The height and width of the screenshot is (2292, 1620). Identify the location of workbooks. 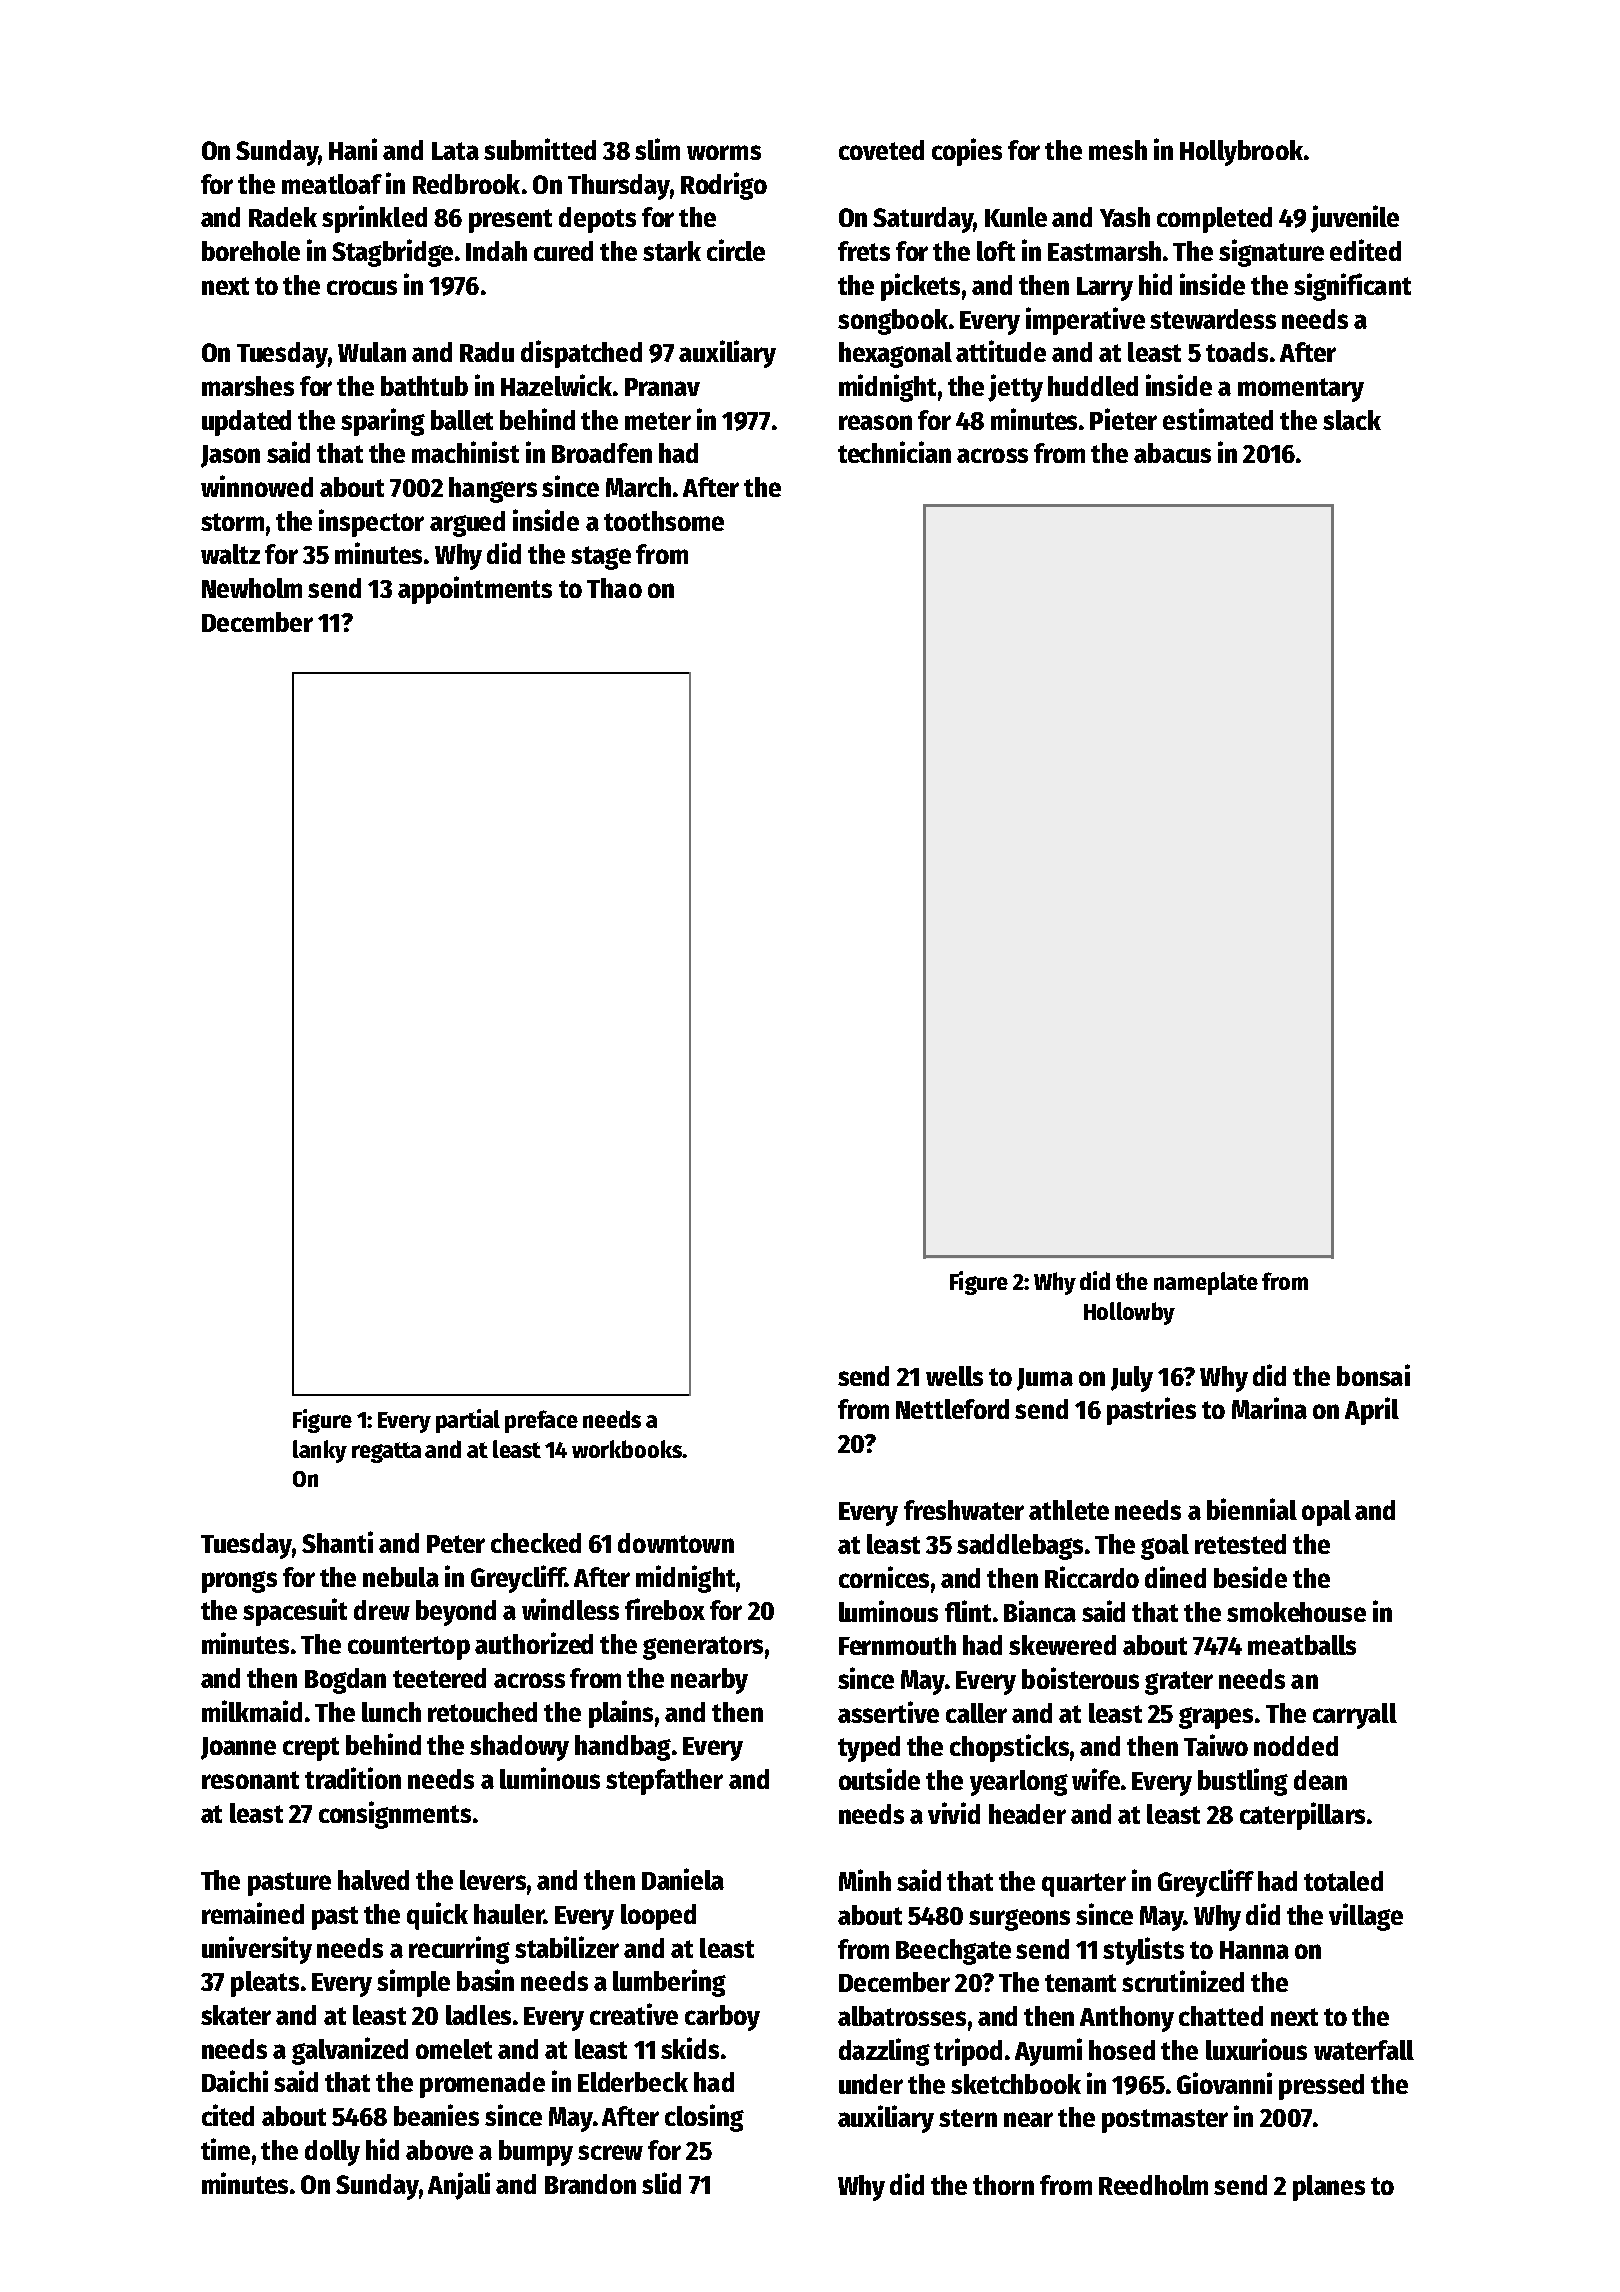
(627, 1449).
